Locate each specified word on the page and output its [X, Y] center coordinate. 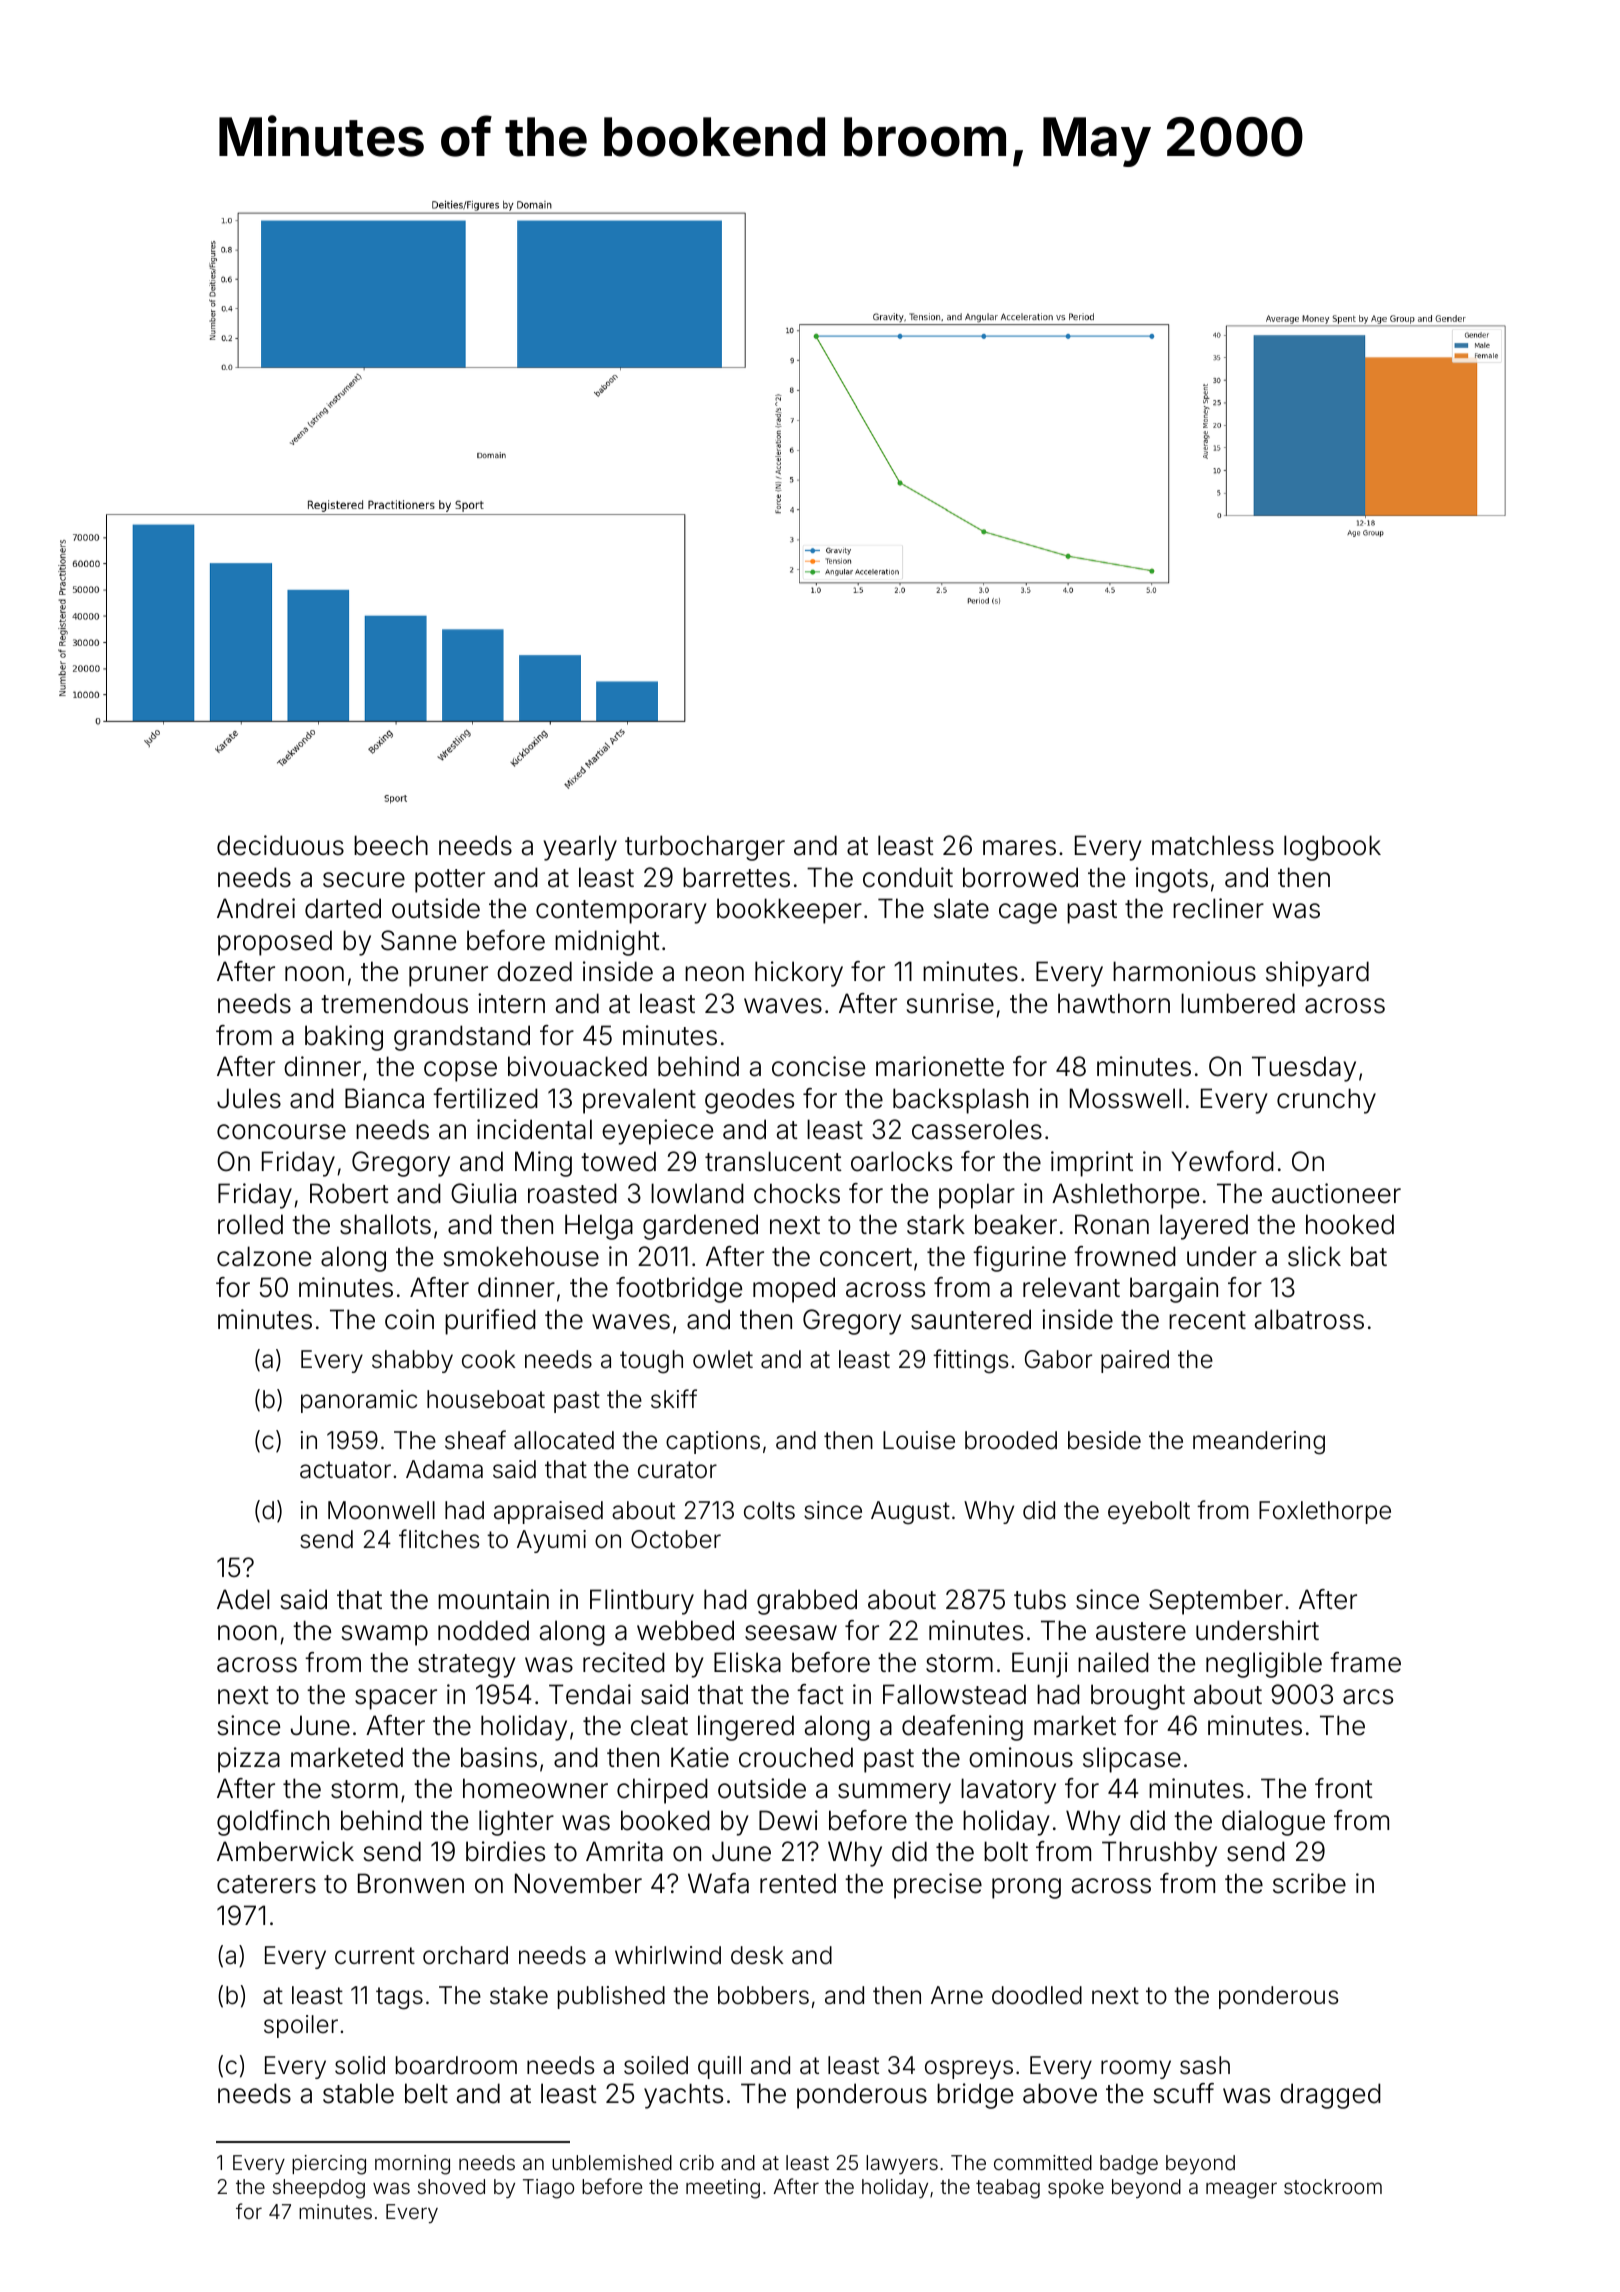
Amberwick [285, 1851]
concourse [281, 1132]
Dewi [788, 1820]
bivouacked [577, 1066]
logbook [1332, 848]
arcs [1368, 1697]
